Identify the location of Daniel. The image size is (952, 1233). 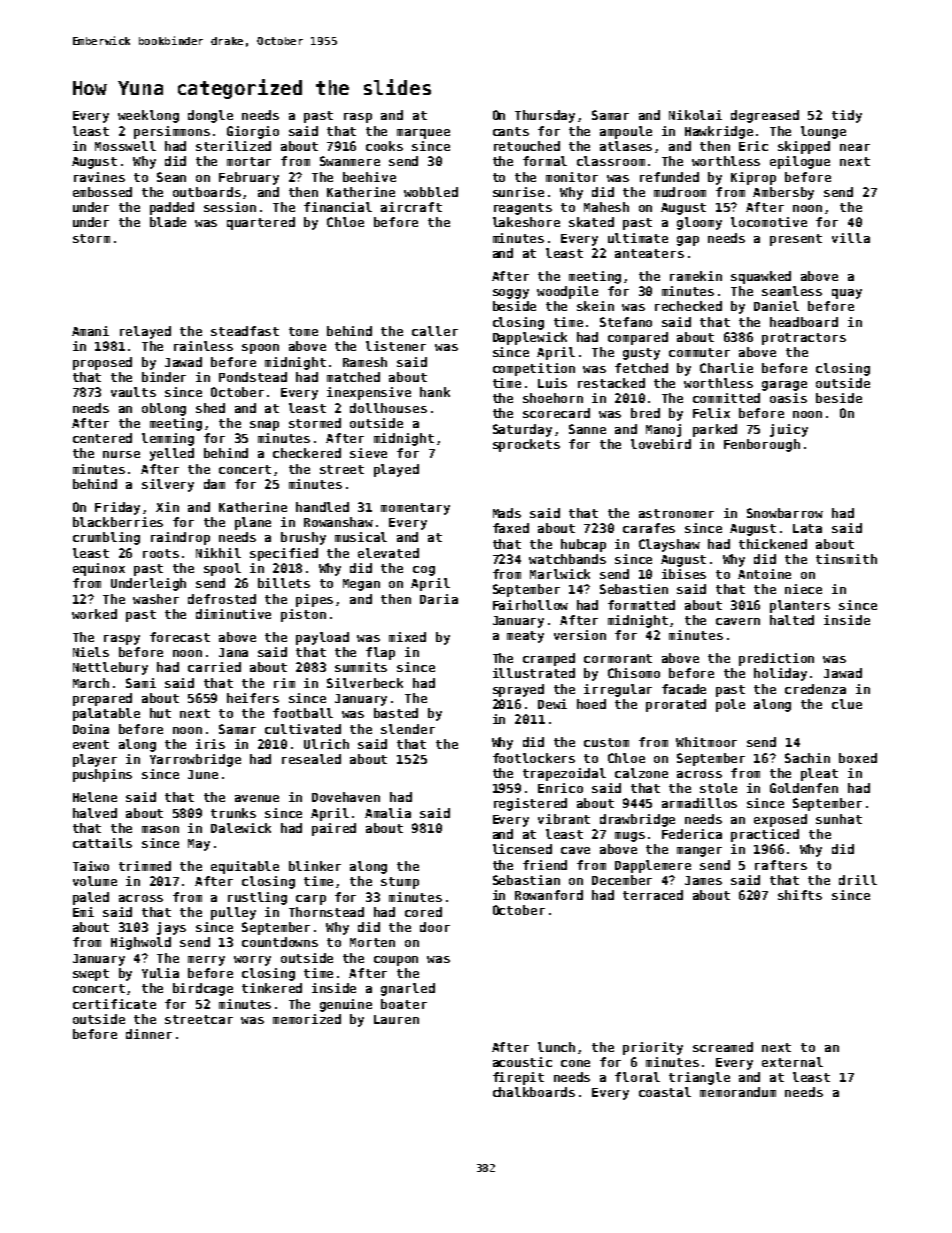
(776, 306).
